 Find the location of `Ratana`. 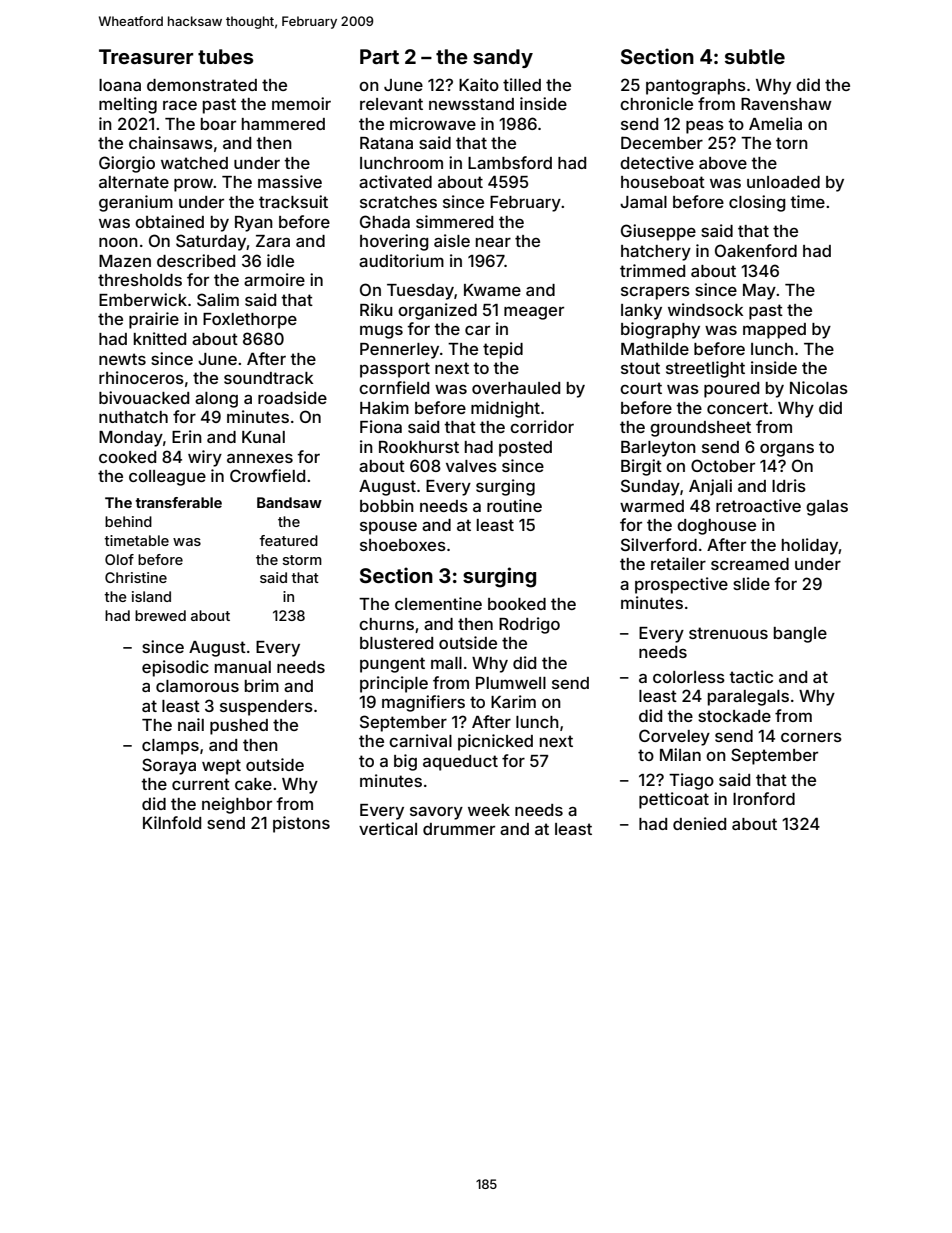

Ratana is located at coordinates (386, 143).
